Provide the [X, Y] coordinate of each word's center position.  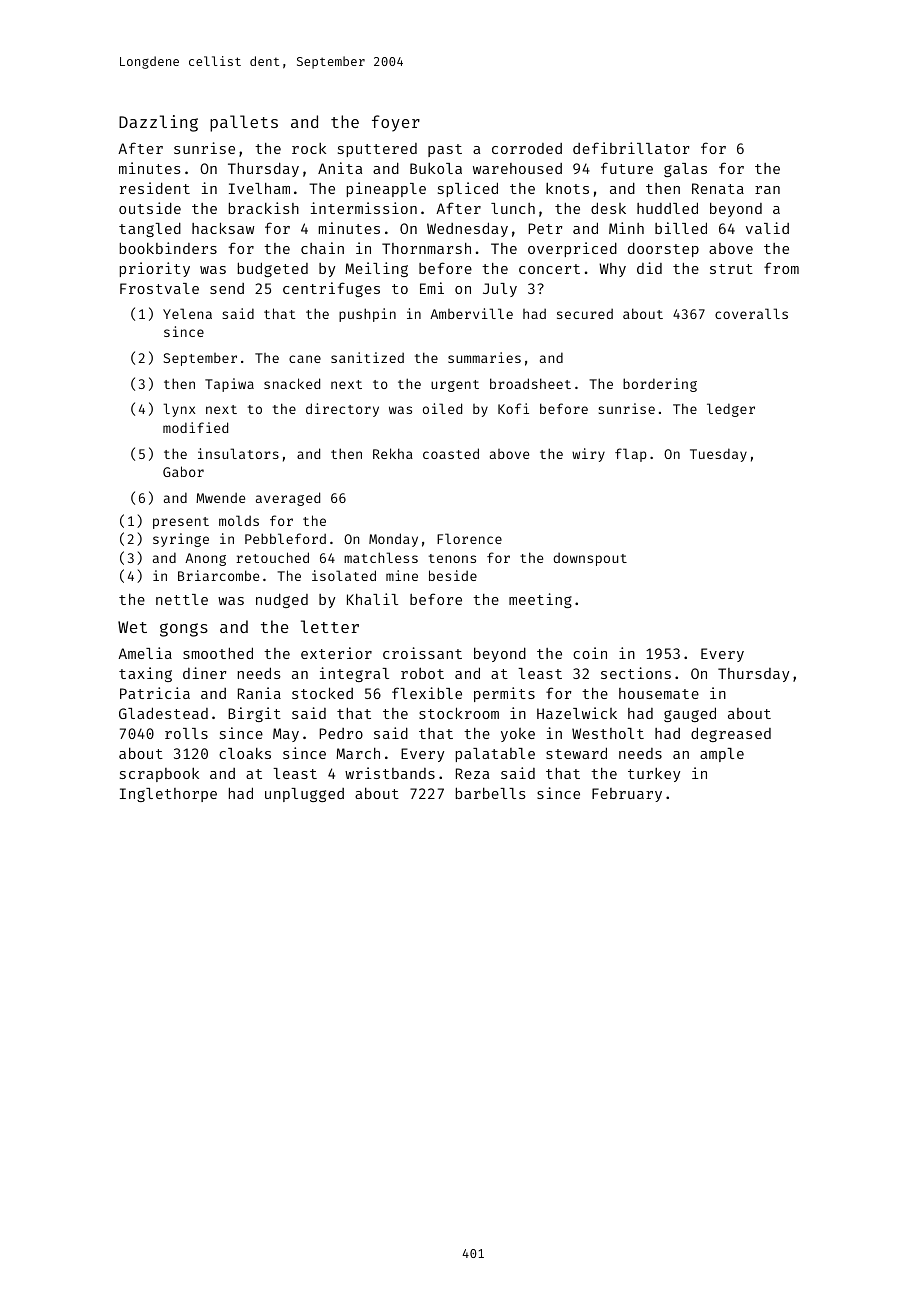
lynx [179, 410]
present [181, 523]
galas [685, 170]
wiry [588, 455]
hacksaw [223, 228]
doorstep [663, 249]
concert [549, 269]
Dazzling [158, 123]
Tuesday [718, 455]
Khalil [372, 599]
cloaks [245, 753]
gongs [184, 630]
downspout [590, 559]
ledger [731, 410]
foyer [396, 123]
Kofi [513, 408]
